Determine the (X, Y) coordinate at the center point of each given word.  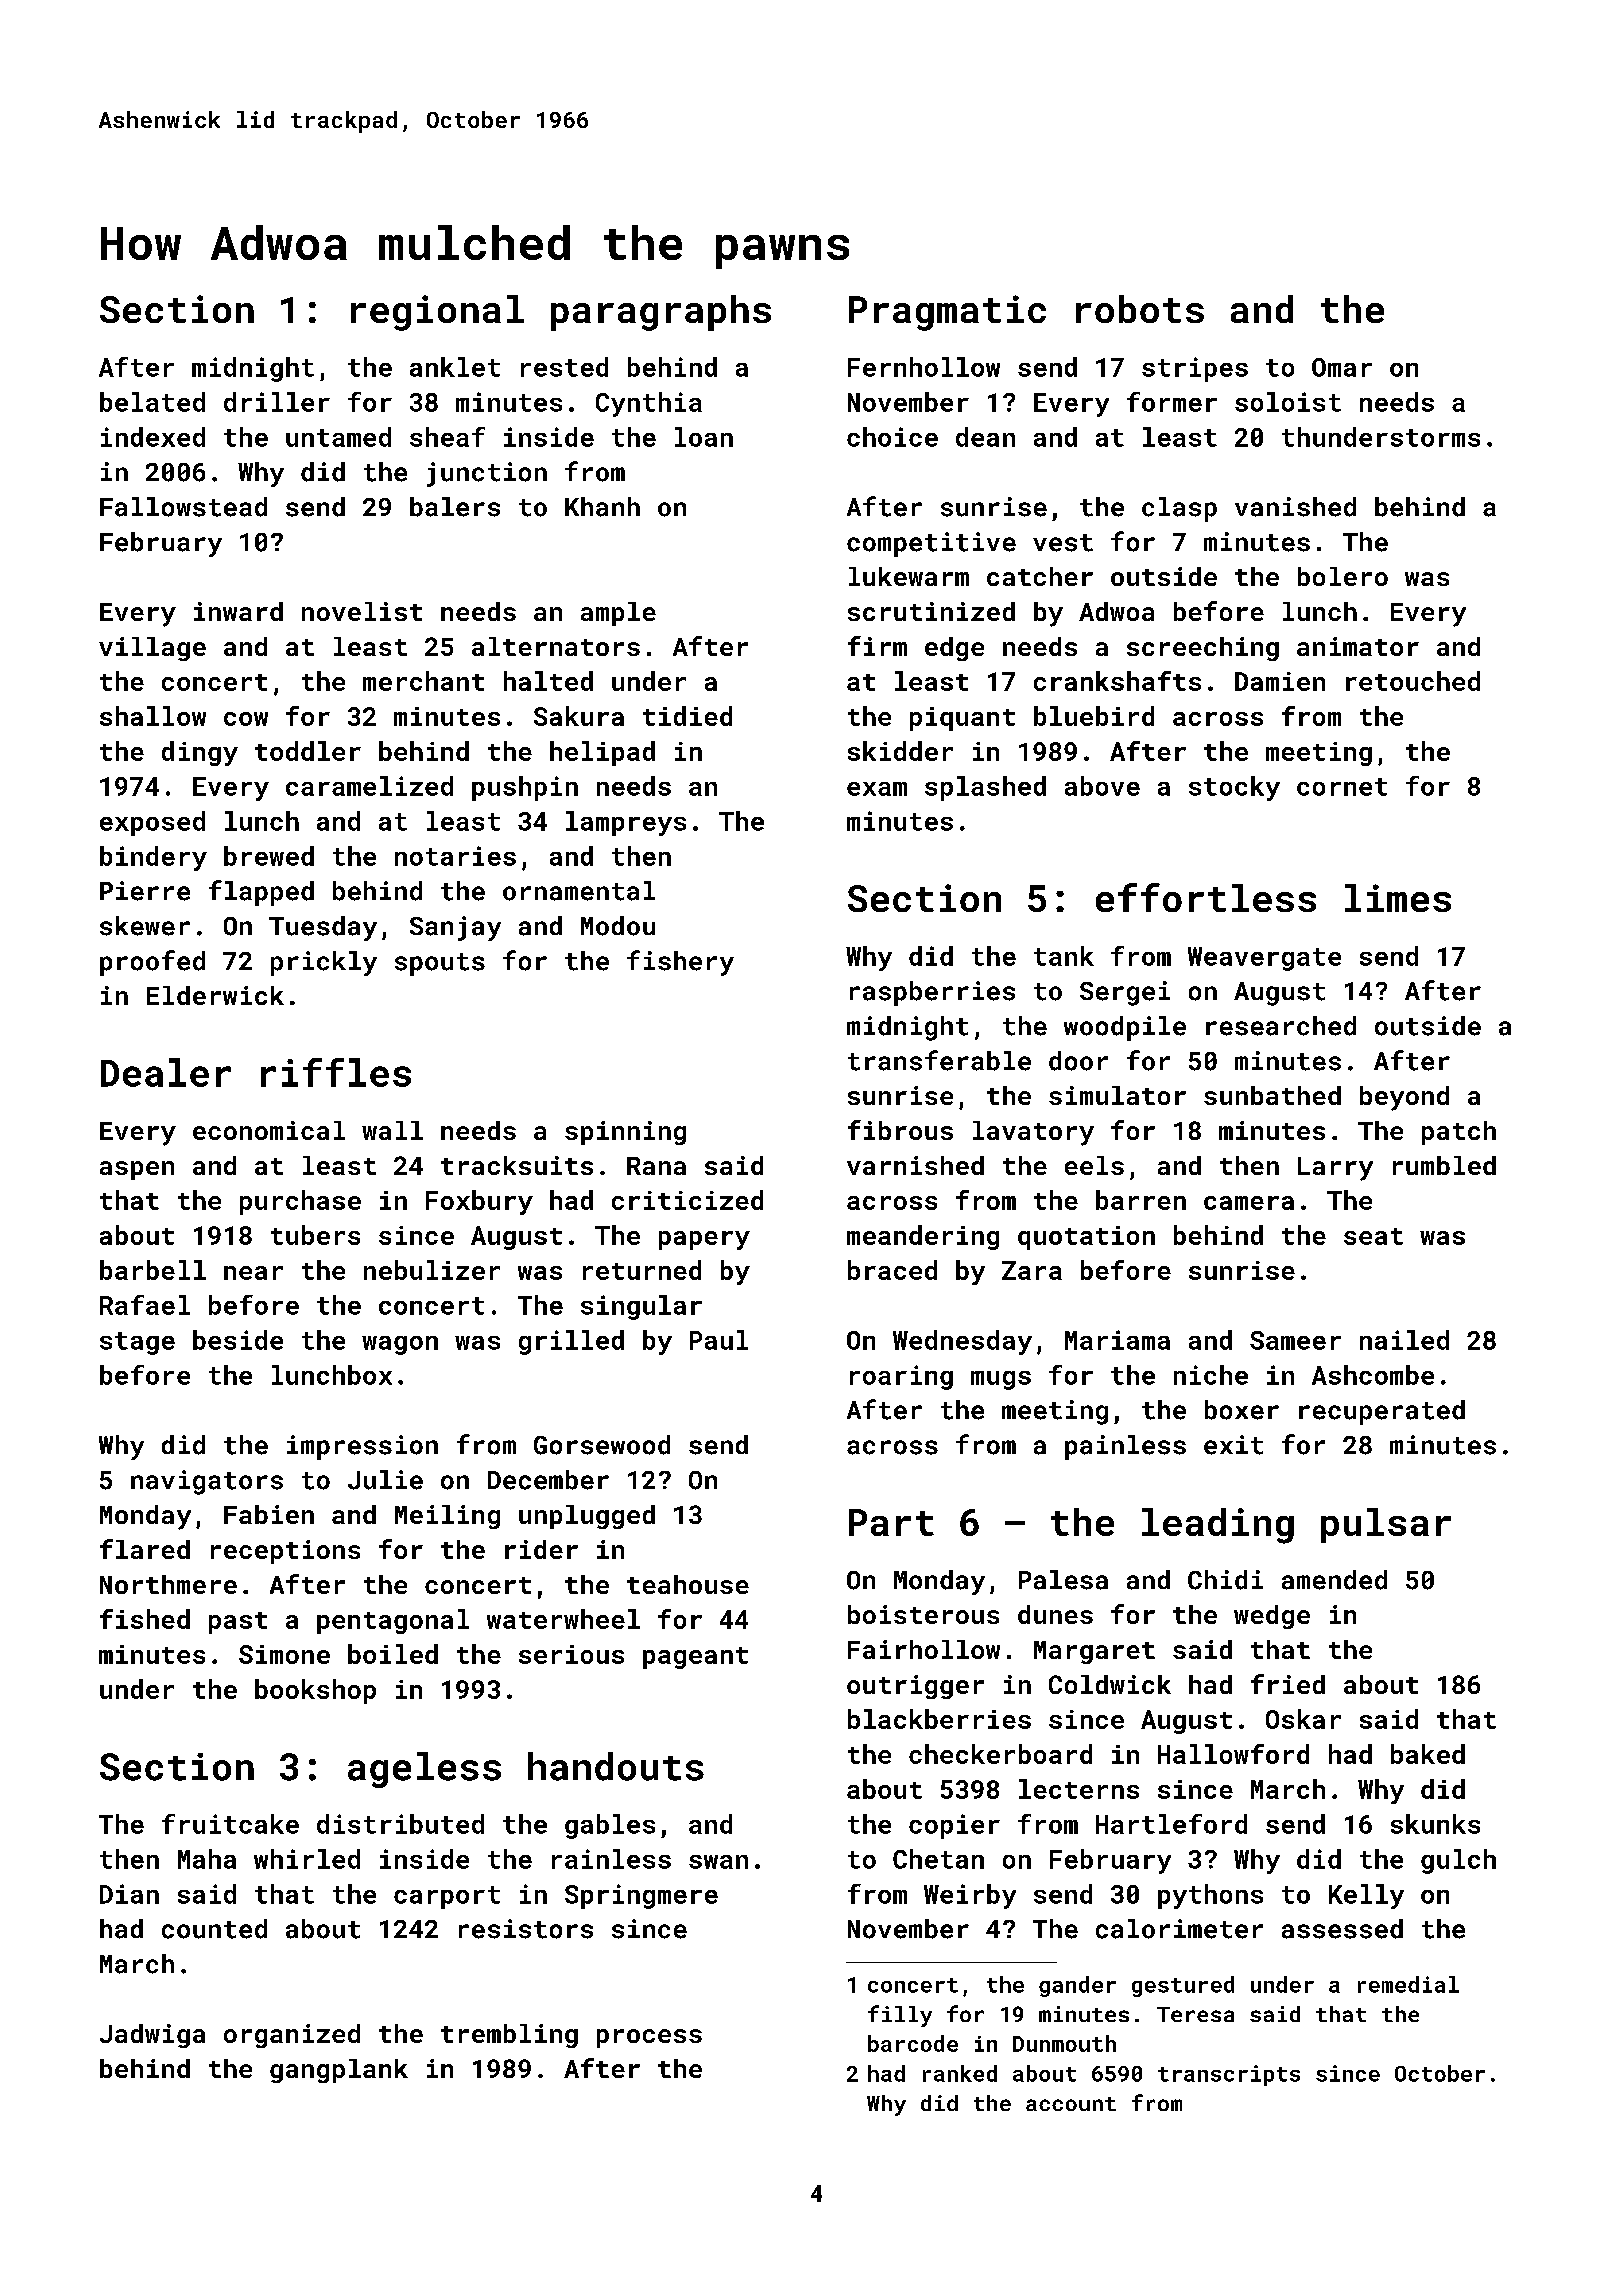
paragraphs (661, 313)
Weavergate (1264, 959)
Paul (719, 1340)
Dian (129, 1894)
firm (877, 646)
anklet (455, 367)
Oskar (1303, 1719)
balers (455, 507)
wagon (400, 1345)
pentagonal (393, 1621)
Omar (1342, 367)
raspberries (932, 993)
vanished (1295, 507)
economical (269, 1130)
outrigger (915, 1687)
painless (1125, 1447)
